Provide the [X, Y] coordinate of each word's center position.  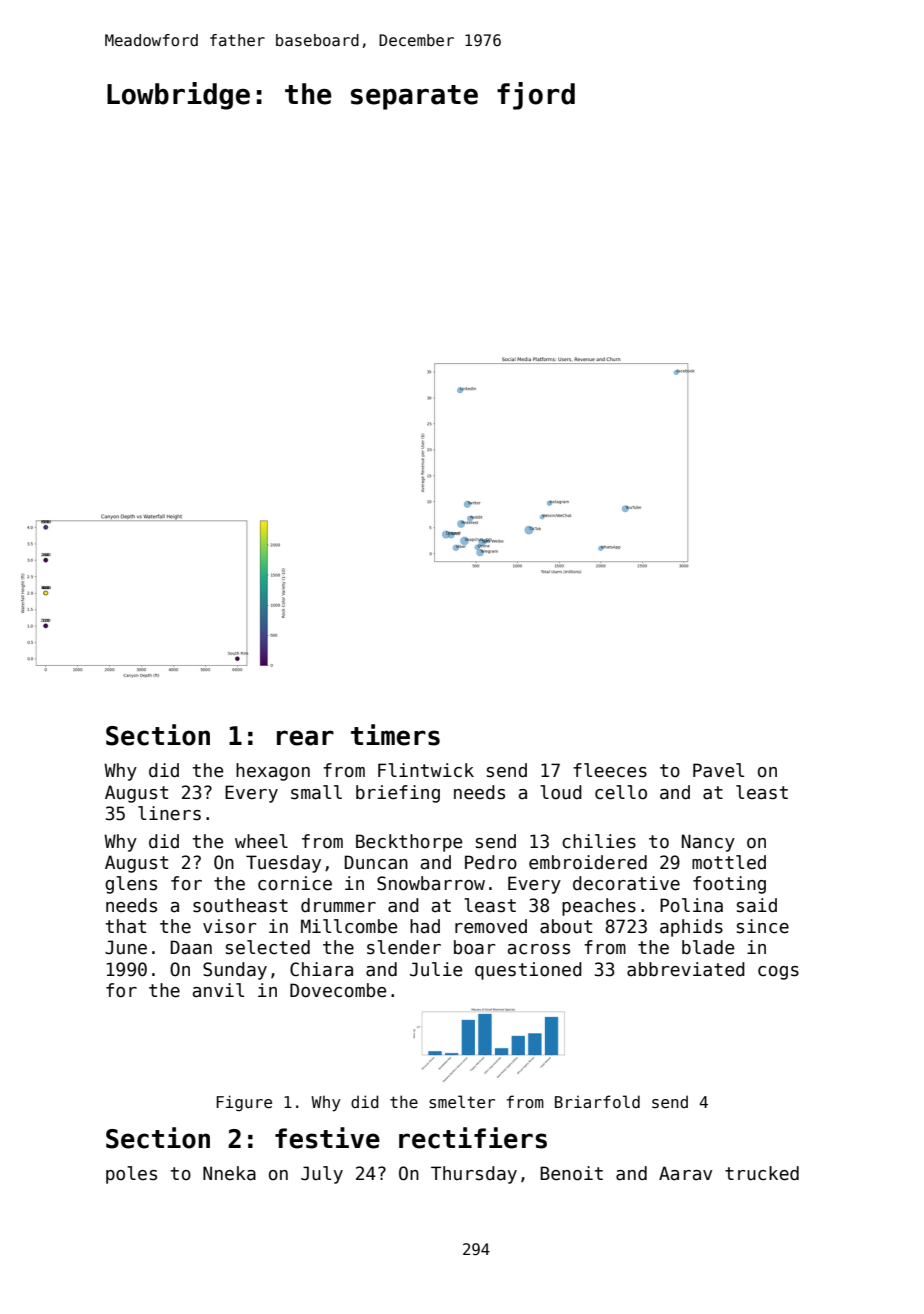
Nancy [708, 843]
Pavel [718, 770]
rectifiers [473, 1138]
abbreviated [686, 969]
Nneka [229, 1173]
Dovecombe [338, 990]
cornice [295, 883]
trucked [762, 1173]
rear [305, 738]
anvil [218, 990]
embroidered [588, 862]
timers [395, 735]
